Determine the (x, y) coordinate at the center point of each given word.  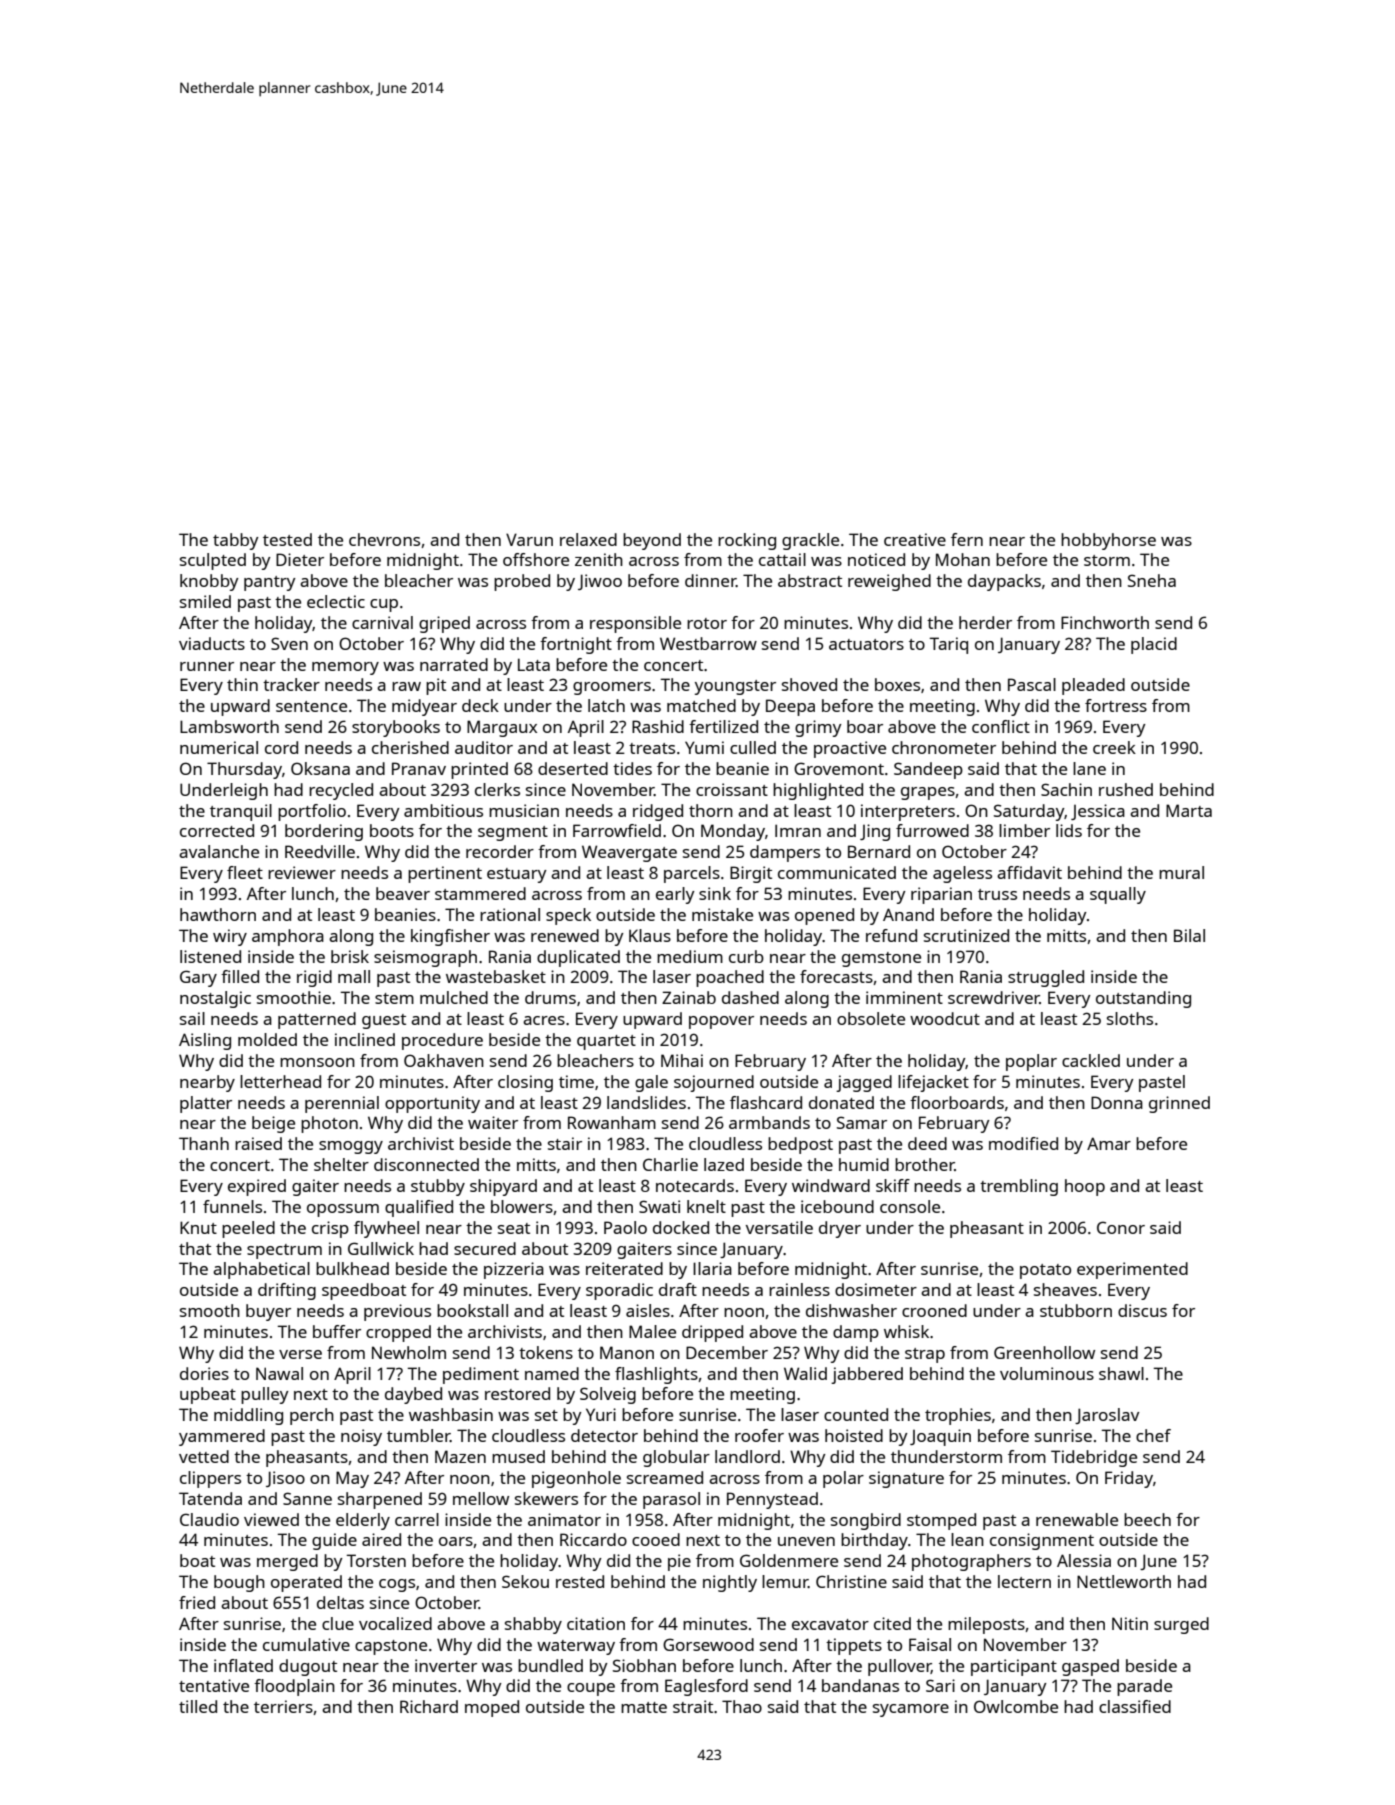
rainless (799, 1289)
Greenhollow (1044, 1352)
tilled (198, 1706)
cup (384, 605)
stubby (438, 1187)
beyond (652, 541)
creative (915, 539)
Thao (742, 1706)
